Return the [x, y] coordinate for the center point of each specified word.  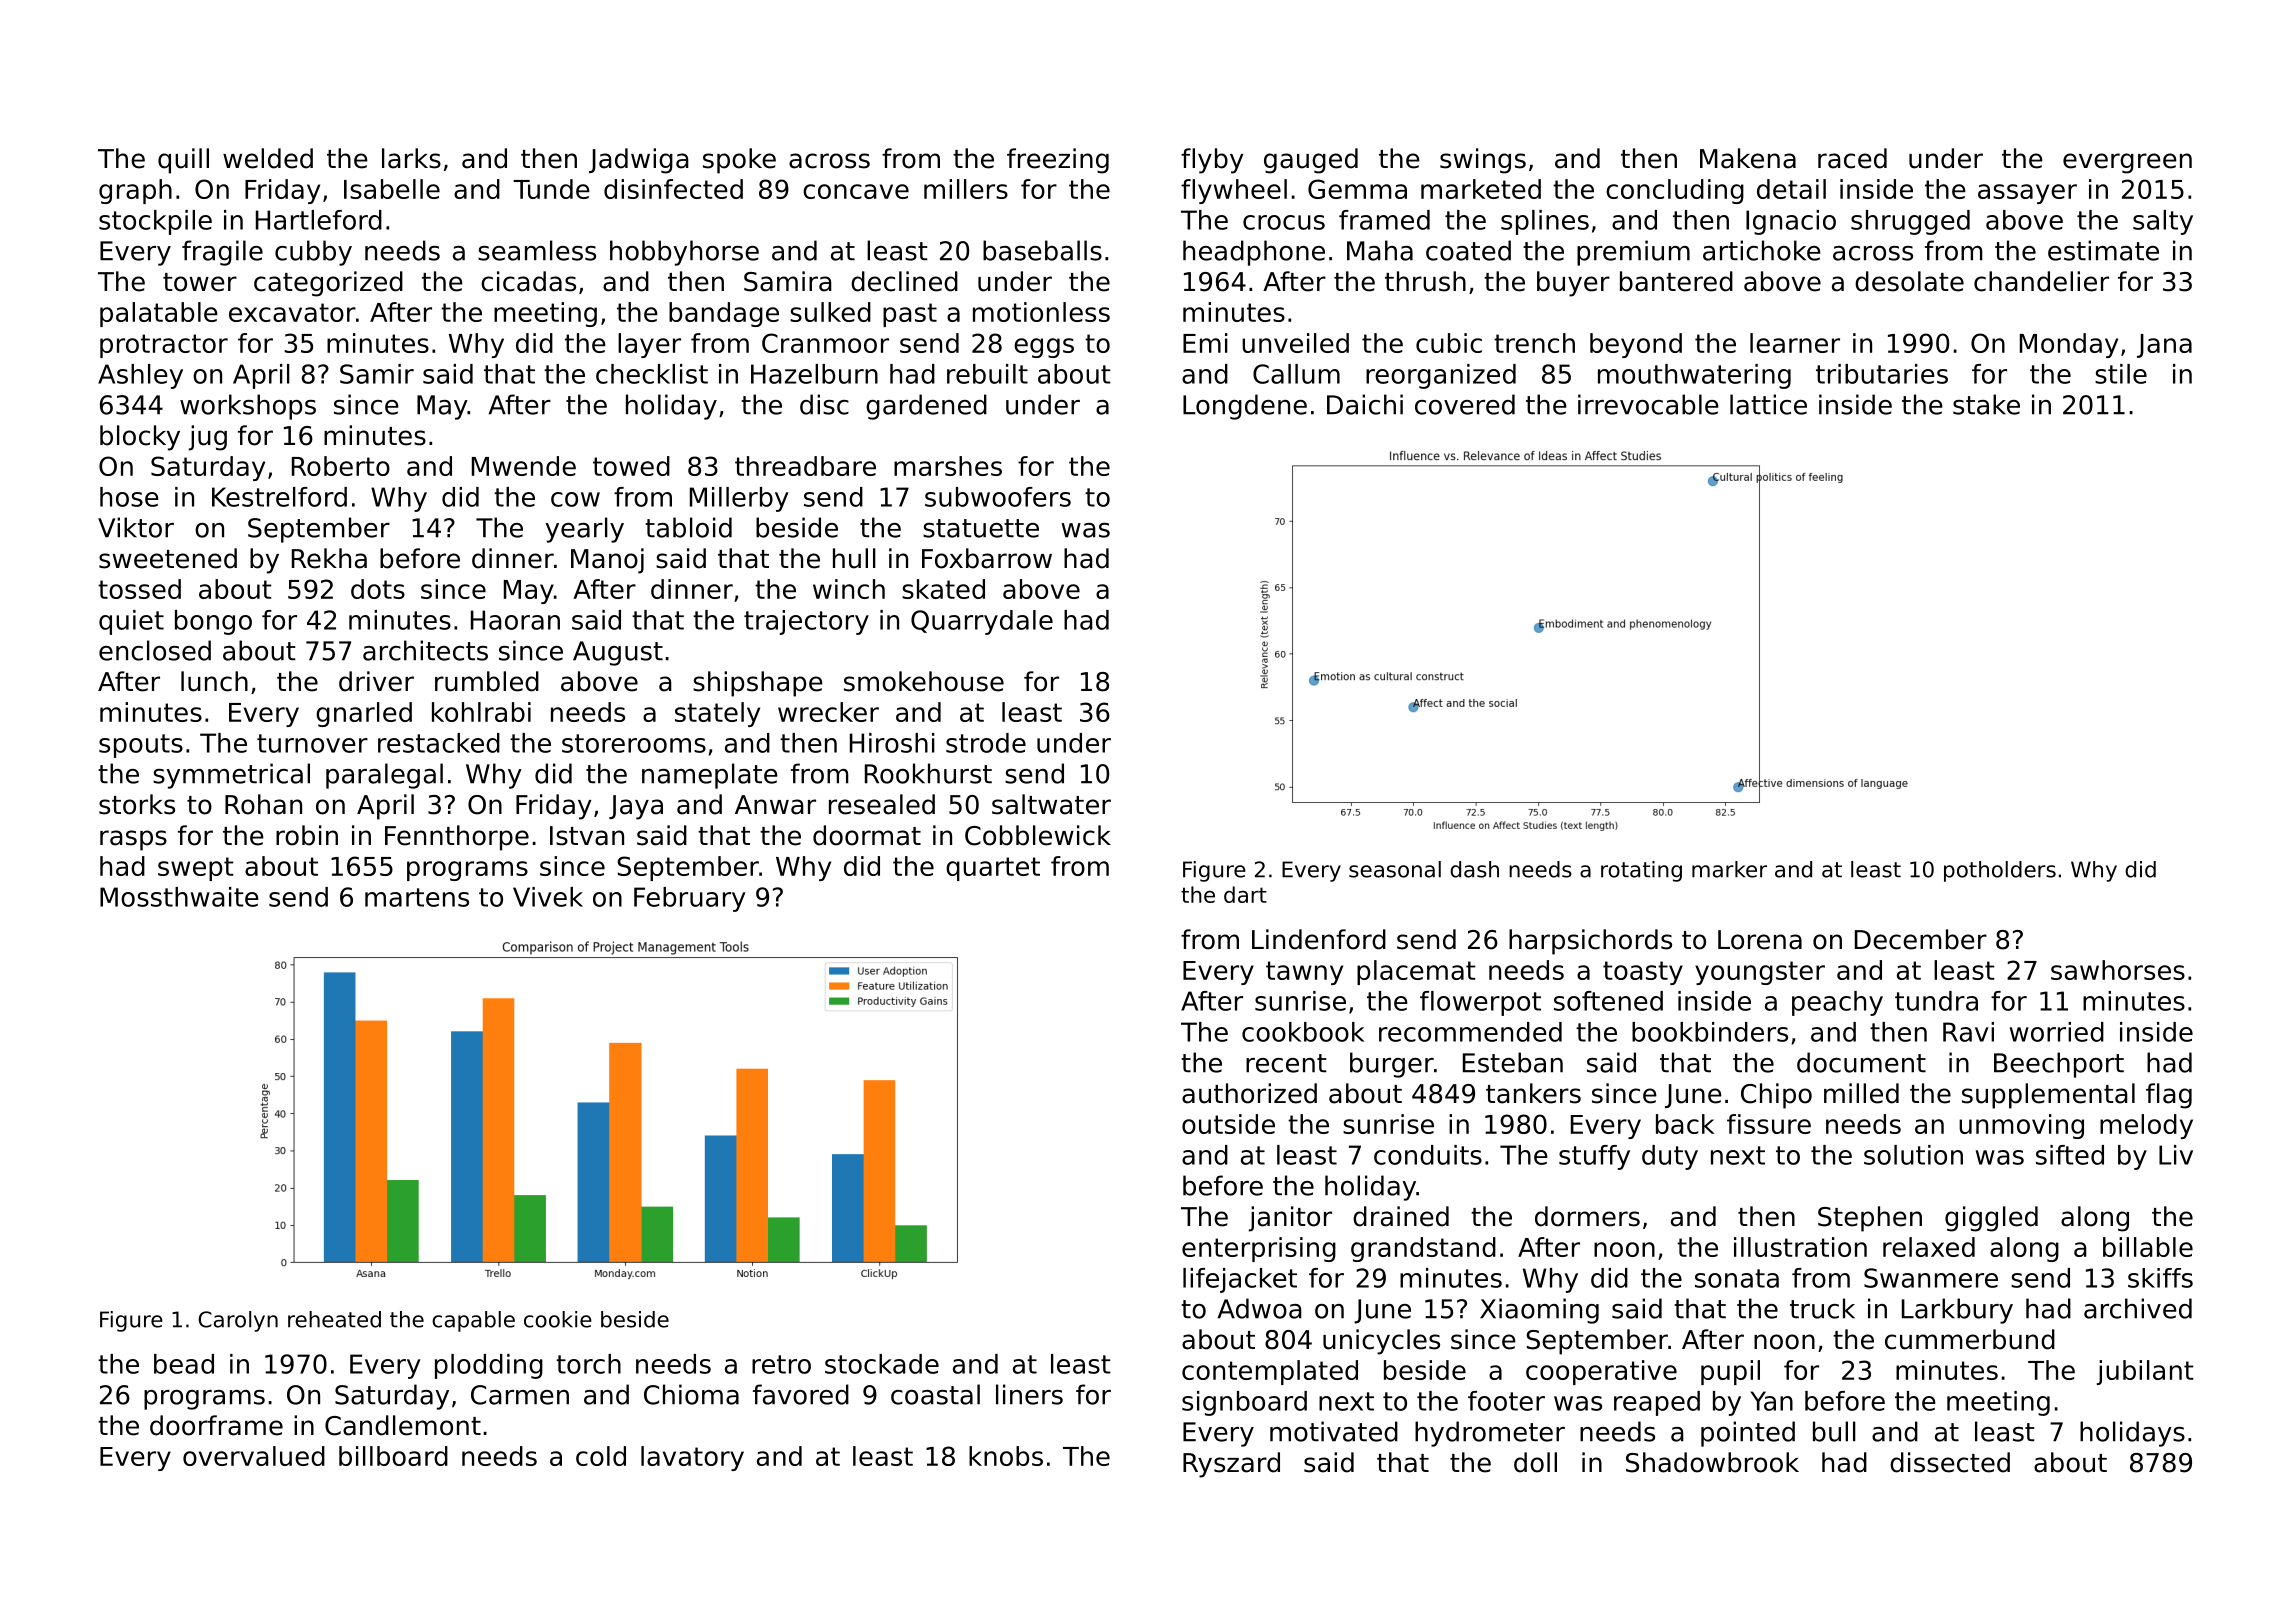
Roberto [341, 466]
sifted [2070, 1155]
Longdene [1245, 407]
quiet [131, 622]
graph [135, 191]
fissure [1769, 1124]
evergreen [2127, 163]
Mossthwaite [179, 897]
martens [417, 897]
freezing [1058, 161]
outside [1228, 1124]
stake [1986, 404]
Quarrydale [982, 622]
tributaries [1882, 374]
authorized [1249, 1093]
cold [601, 1456]
